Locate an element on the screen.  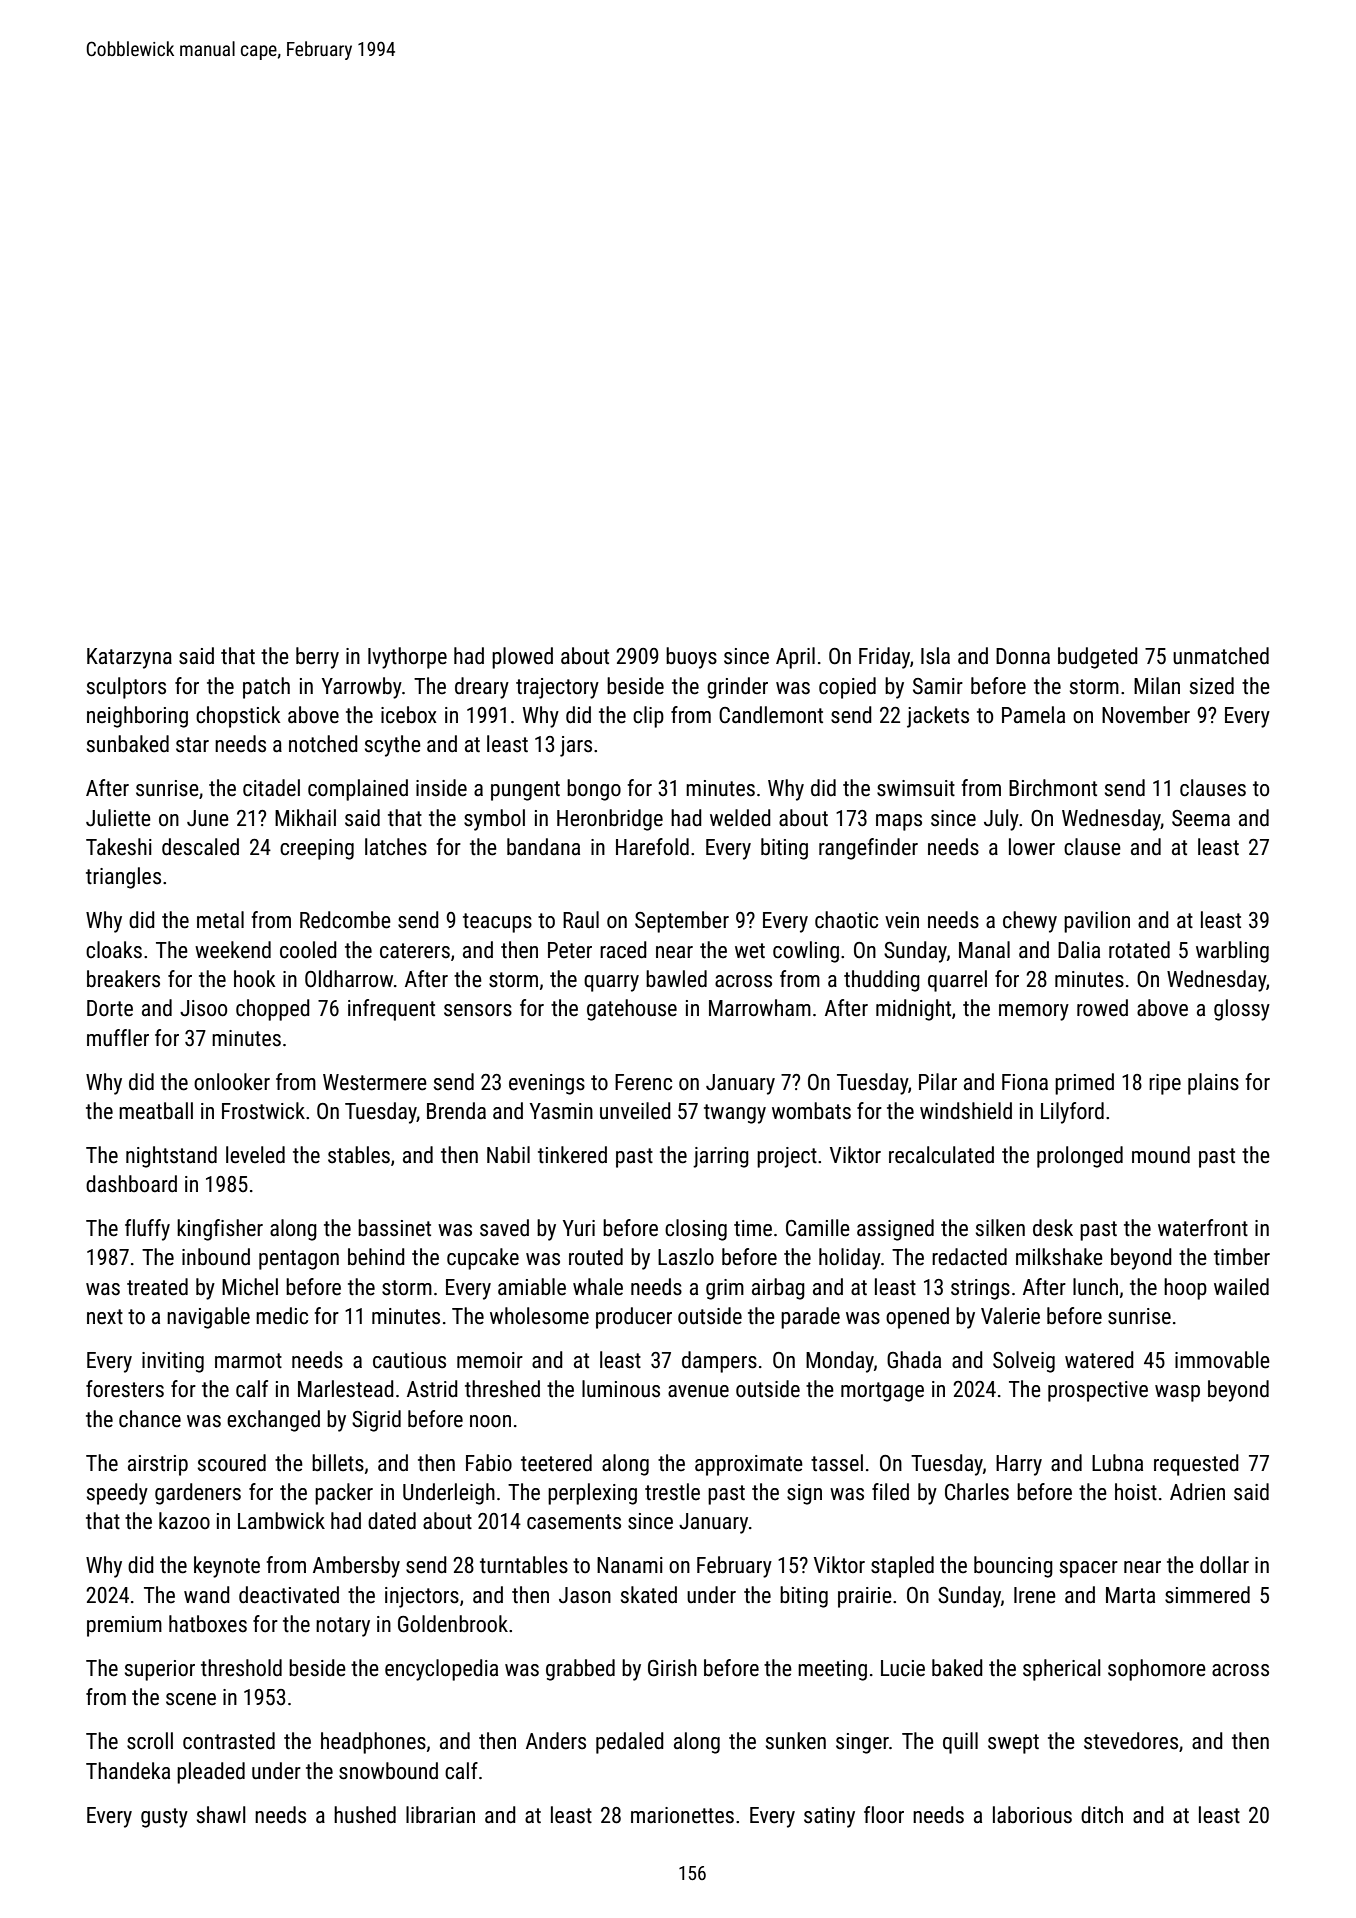
Marta is located at coordinates (1130, 1595).
